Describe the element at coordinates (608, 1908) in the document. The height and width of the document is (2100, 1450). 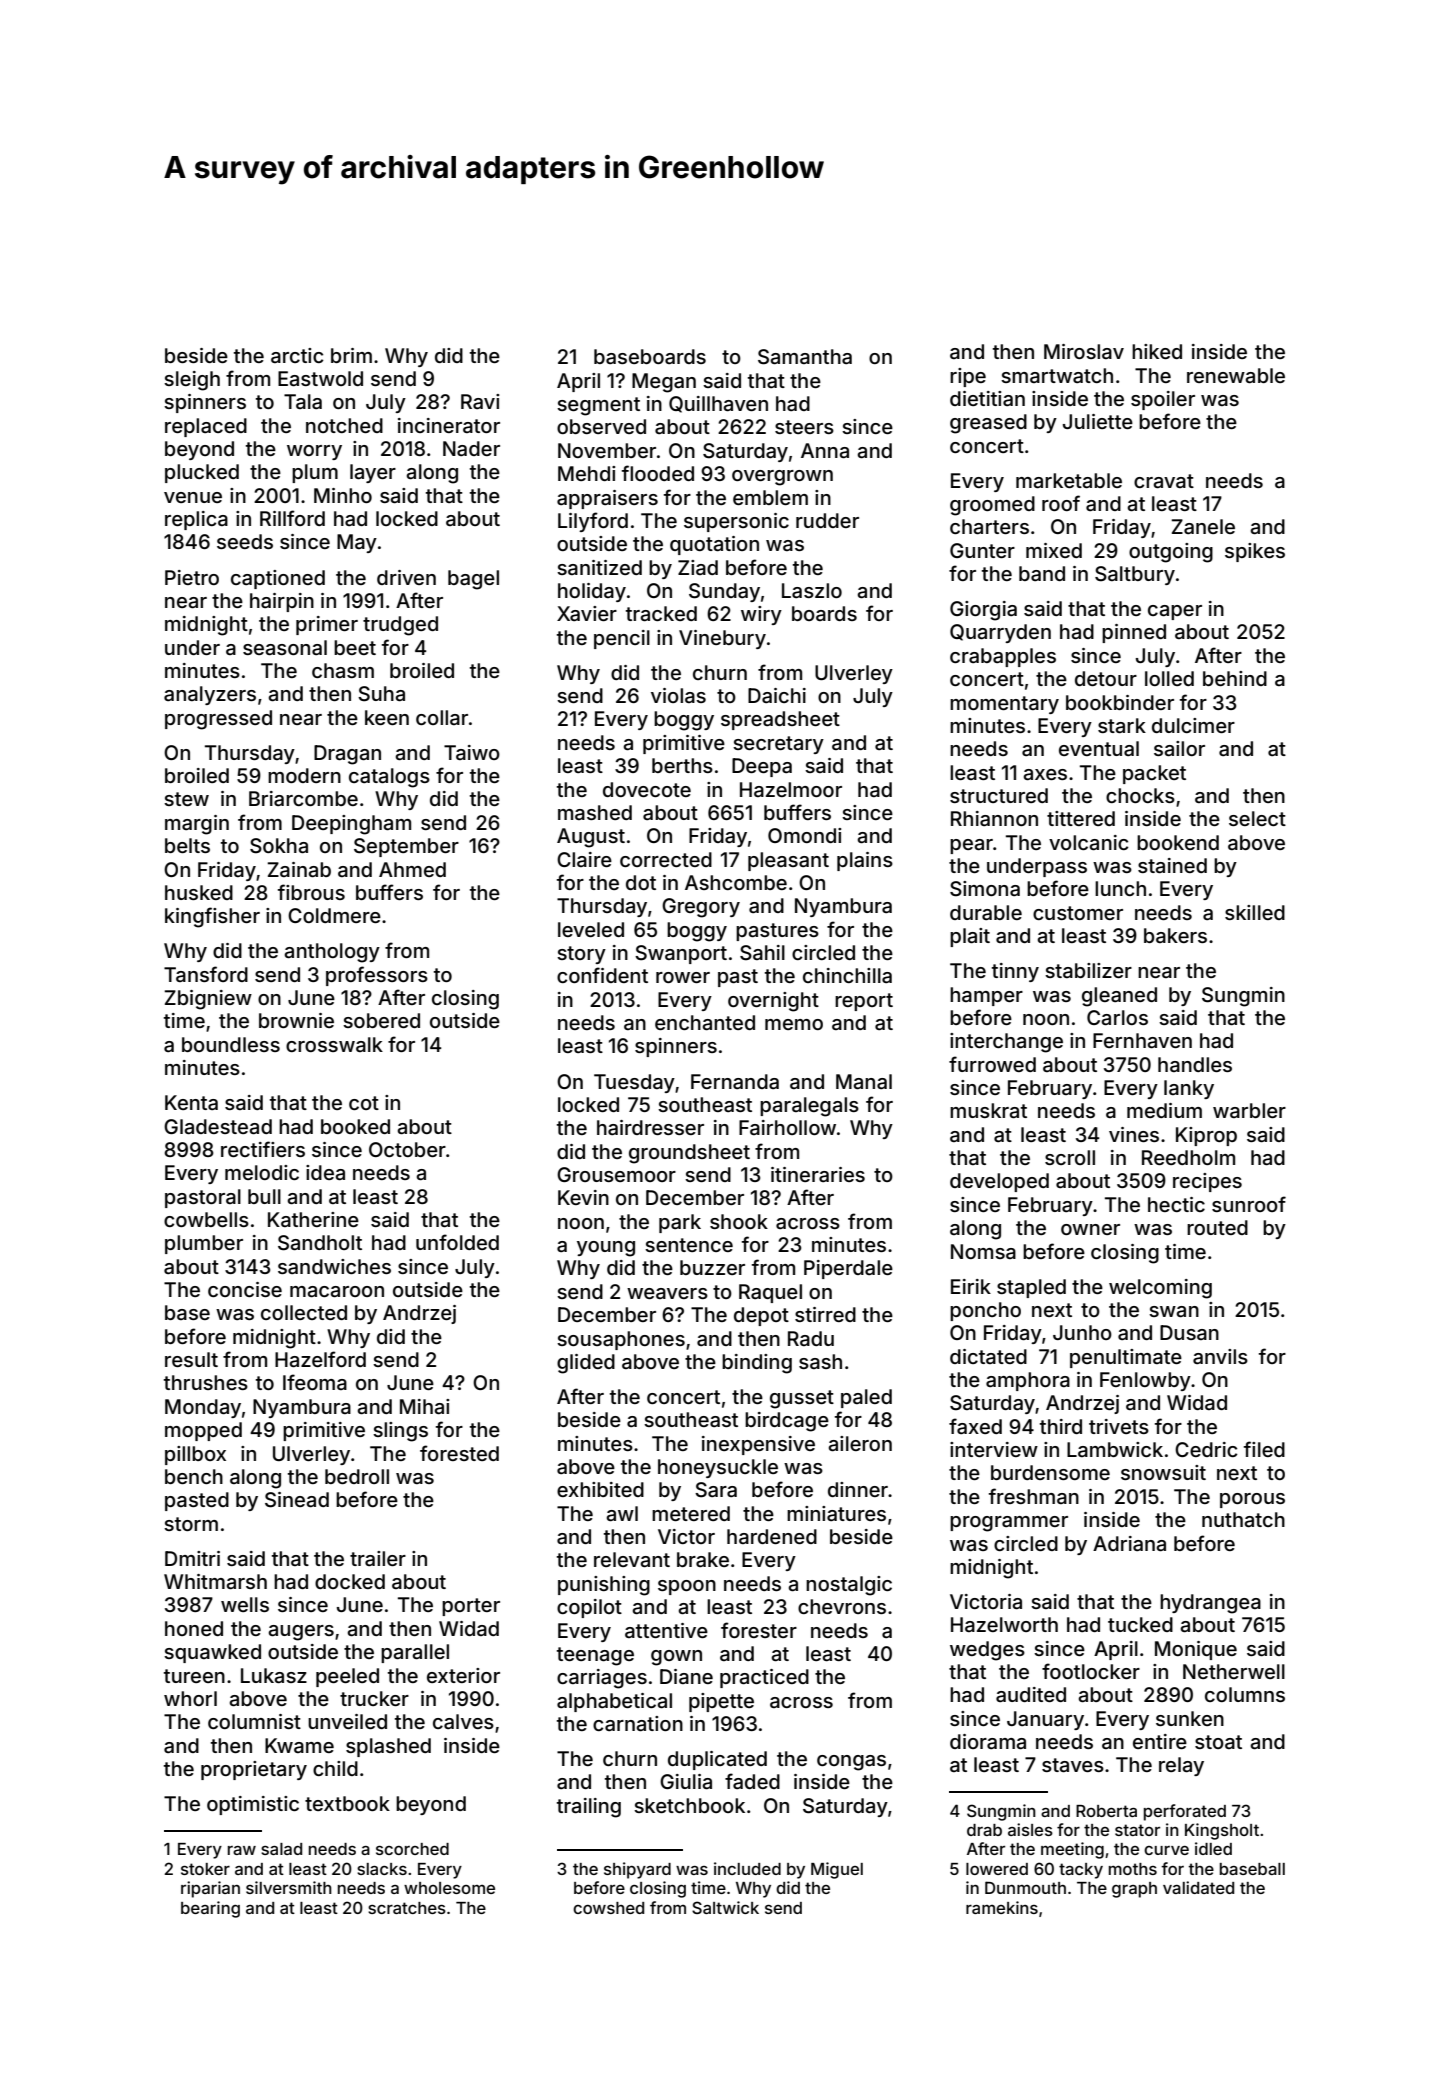
I see `cowshed` at that location.
